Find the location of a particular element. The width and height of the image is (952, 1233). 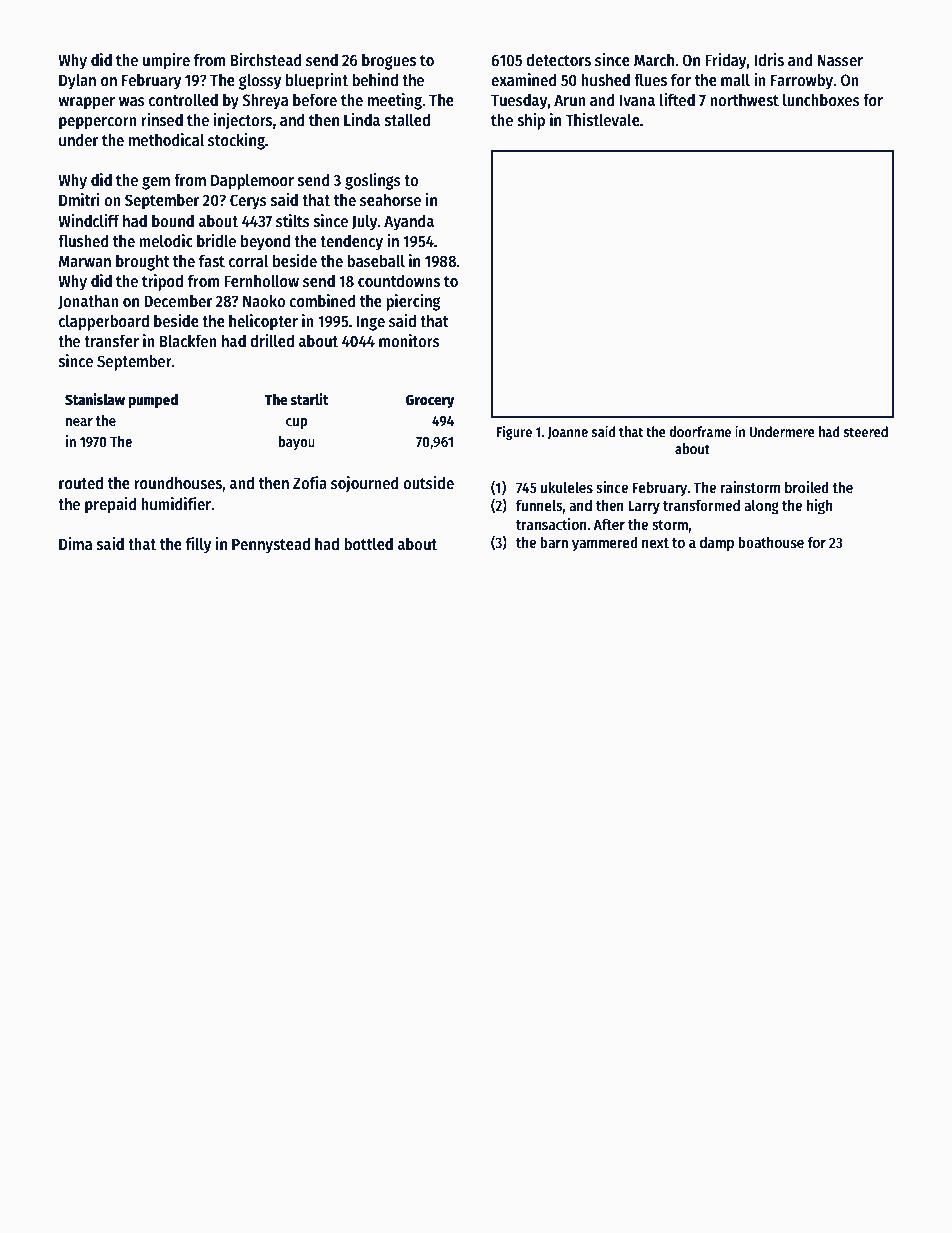

prepaid is located at coordinates (111, 505).
